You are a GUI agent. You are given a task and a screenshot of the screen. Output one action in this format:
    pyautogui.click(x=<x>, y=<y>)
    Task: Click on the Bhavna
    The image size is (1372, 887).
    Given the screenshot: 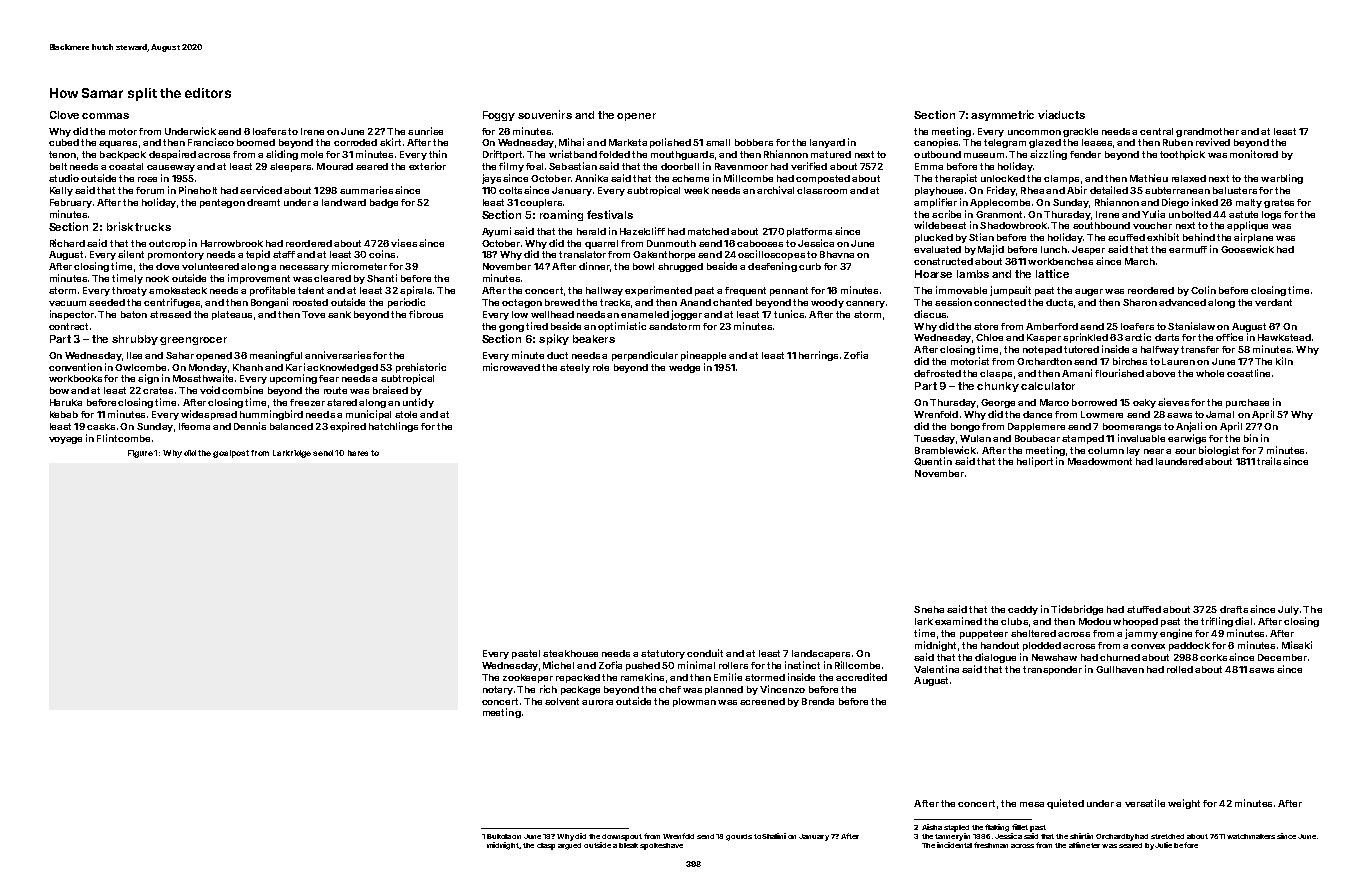 What is the action you would take?
    pyautogui.click(x=837, y=254)
